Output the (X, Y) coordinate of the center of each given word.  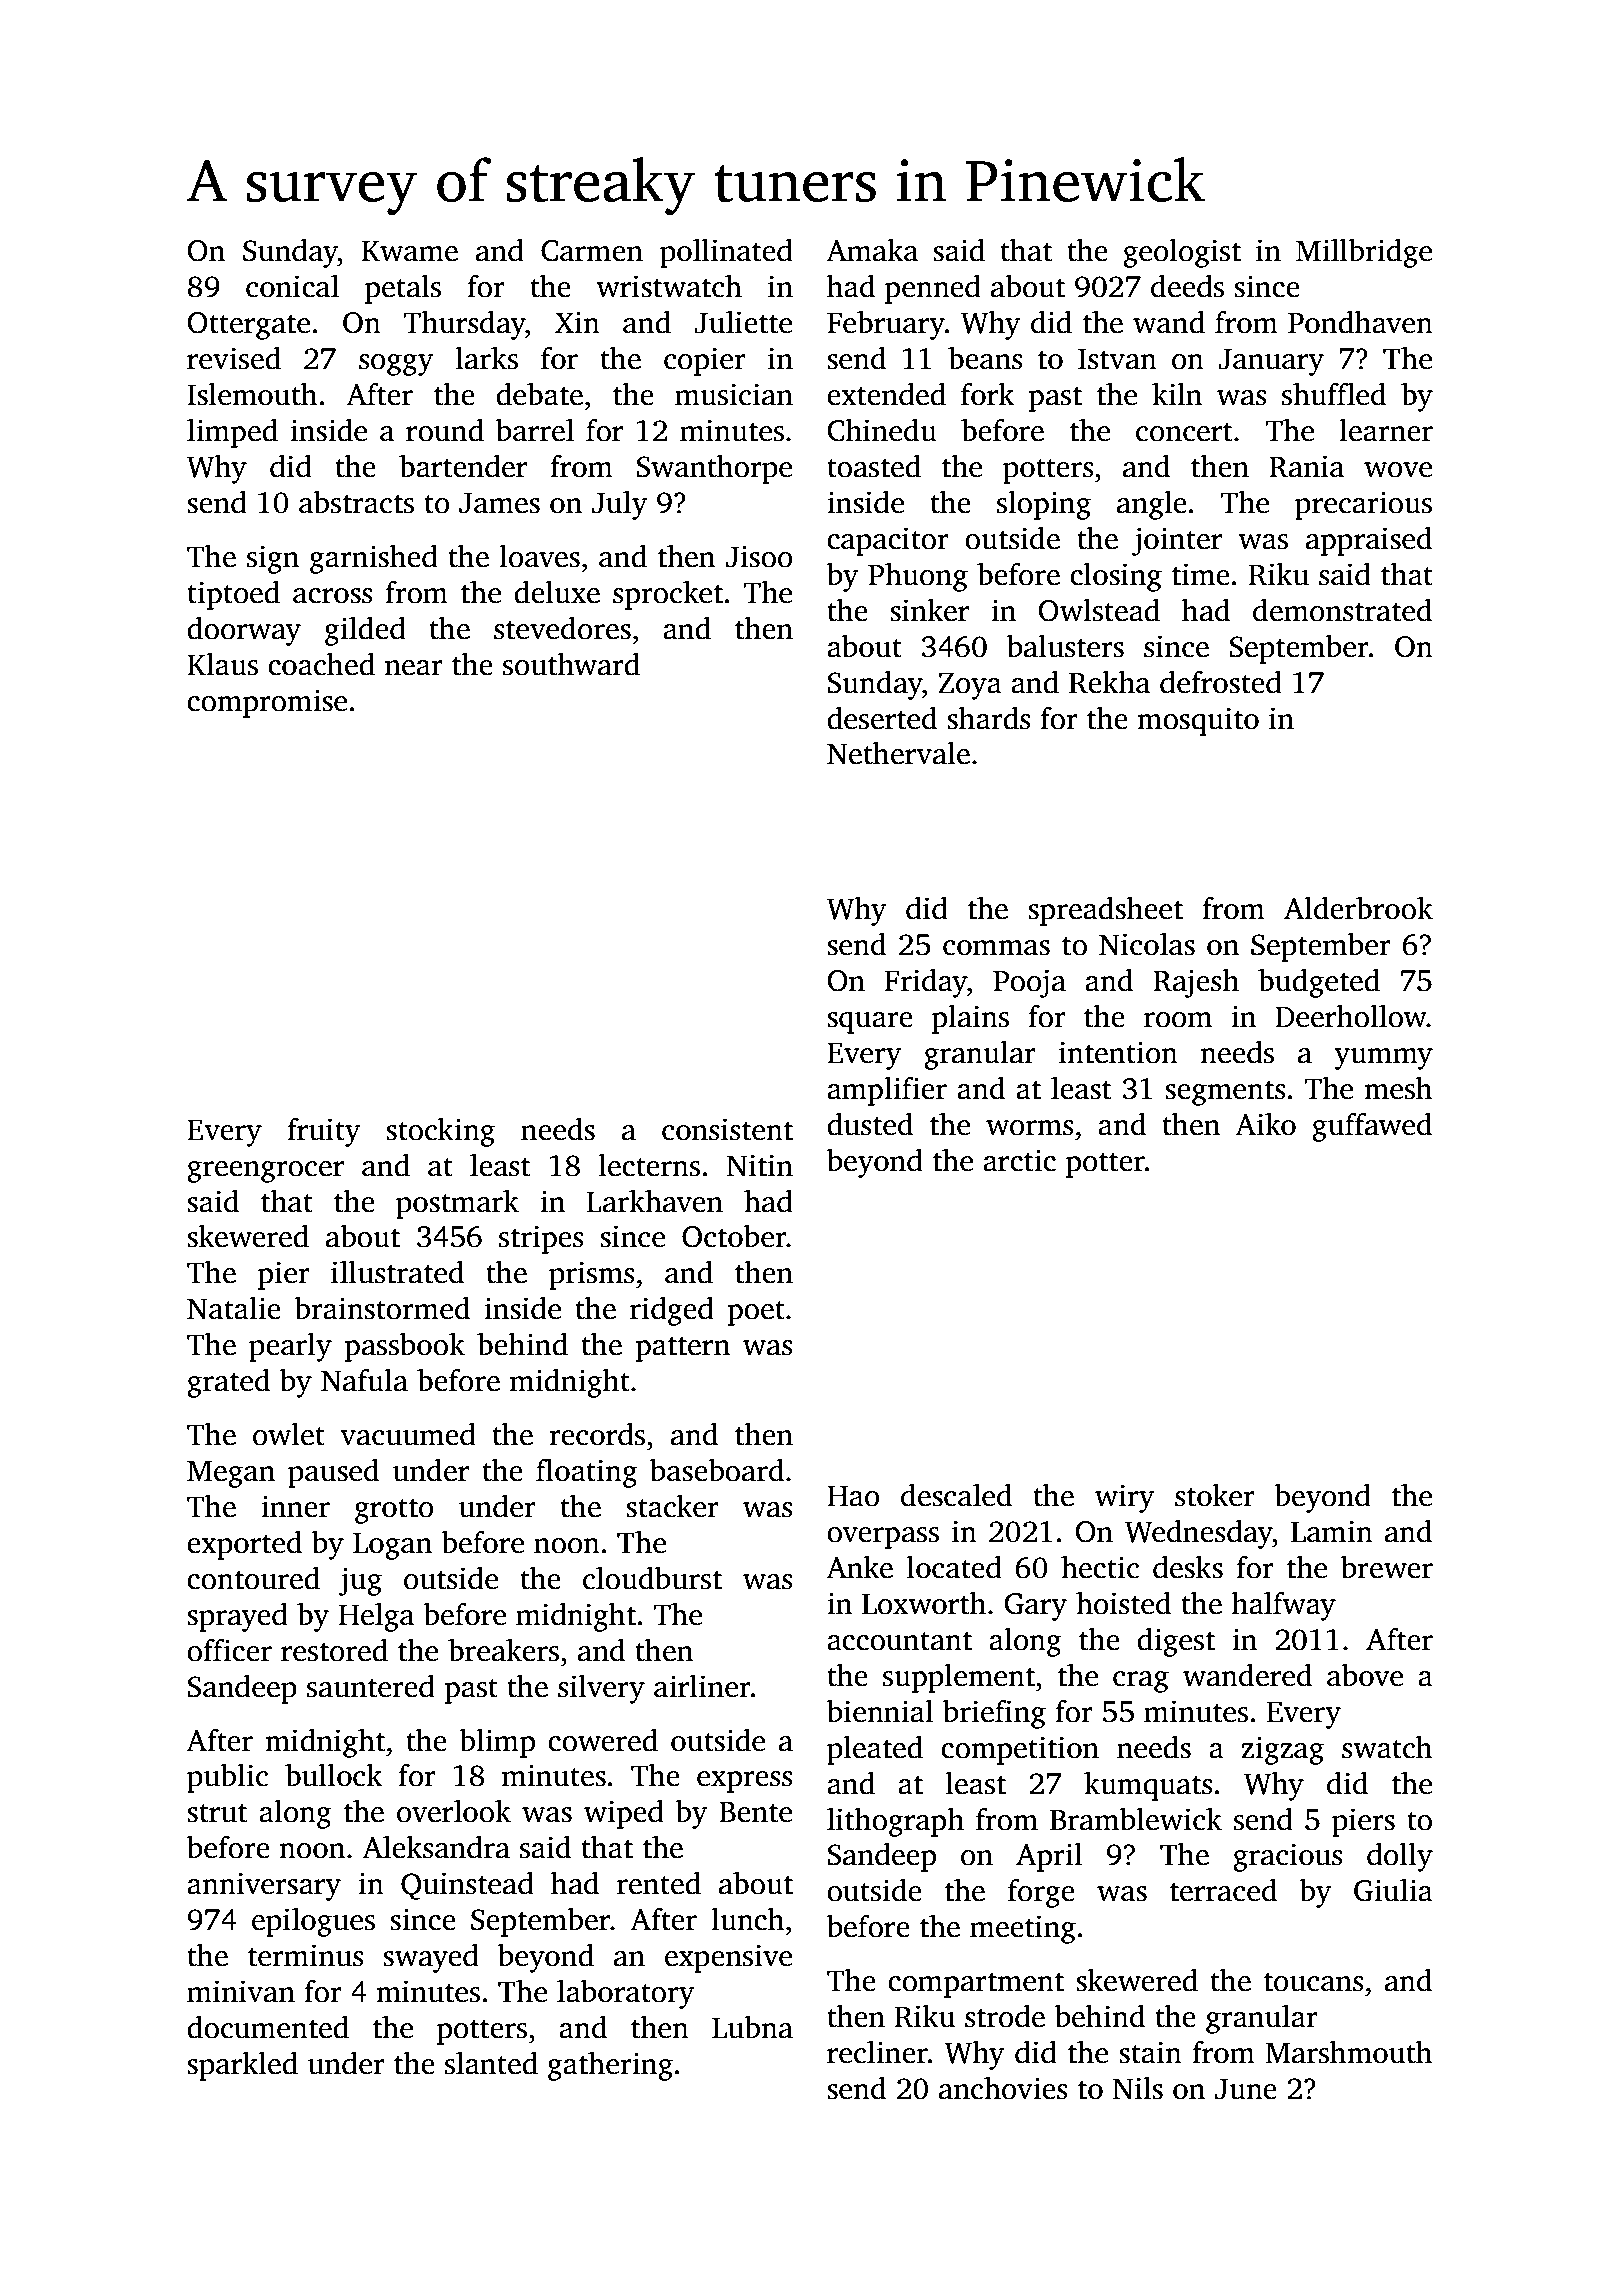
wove (1398, 470)
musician (734, 394)
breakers (503, 1650)
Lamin (1332, 1531)
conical (292, 286)
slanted (491, 2063)
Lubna (752, 2027)
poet (756, 1313)
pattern (682, 1349)
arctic (1019, 1160)
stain (1150, 2052)
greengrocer (265, 1172)
